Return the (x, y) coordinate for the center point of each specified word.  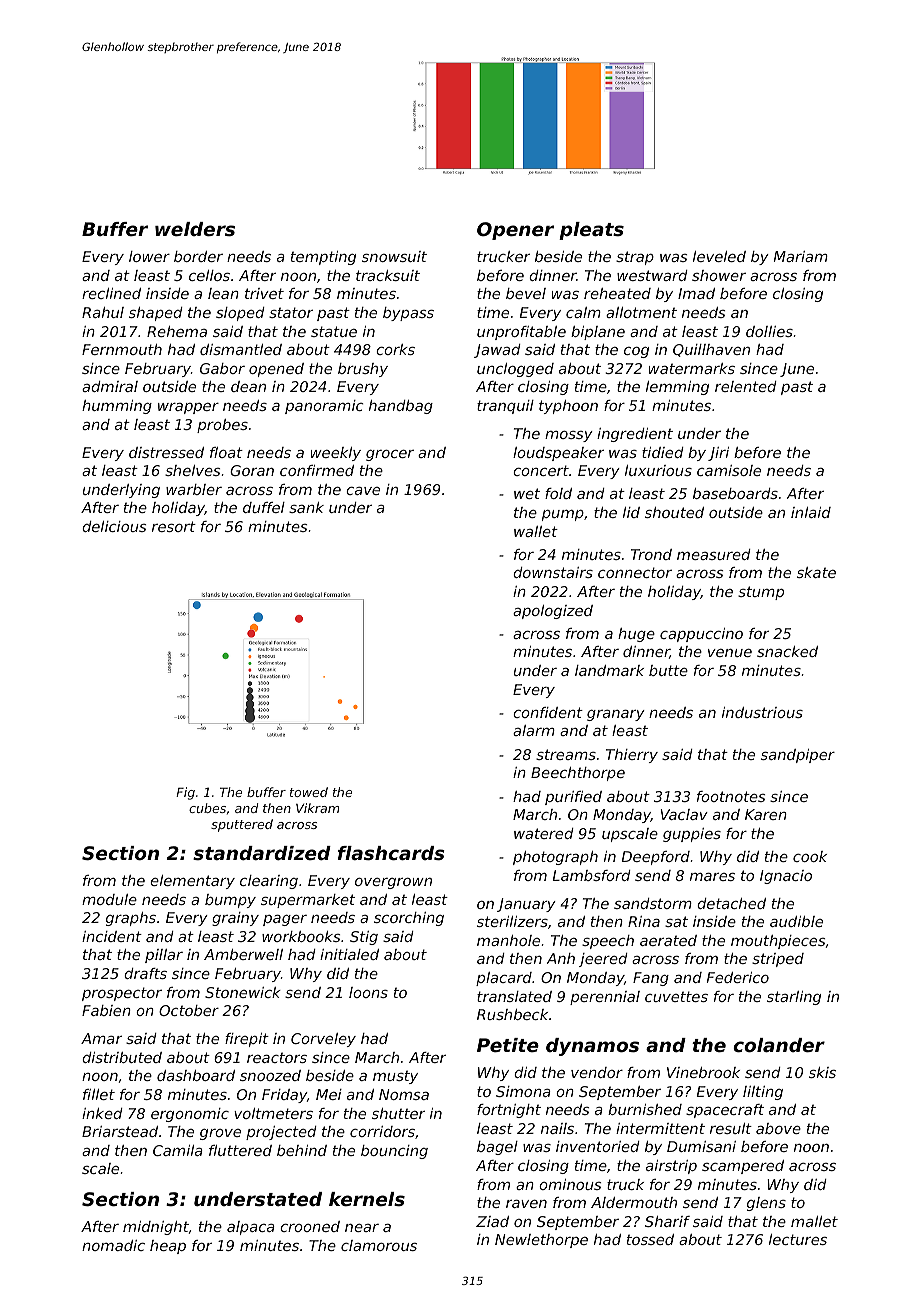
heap (168, 1247)
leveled (719, 256)
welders (195, 229)
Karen (766, 814)
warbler (194, 489)
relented (746, 386)
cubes (207, 808)
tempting (323, 258)
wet (527, 493)
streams (566, 754)
